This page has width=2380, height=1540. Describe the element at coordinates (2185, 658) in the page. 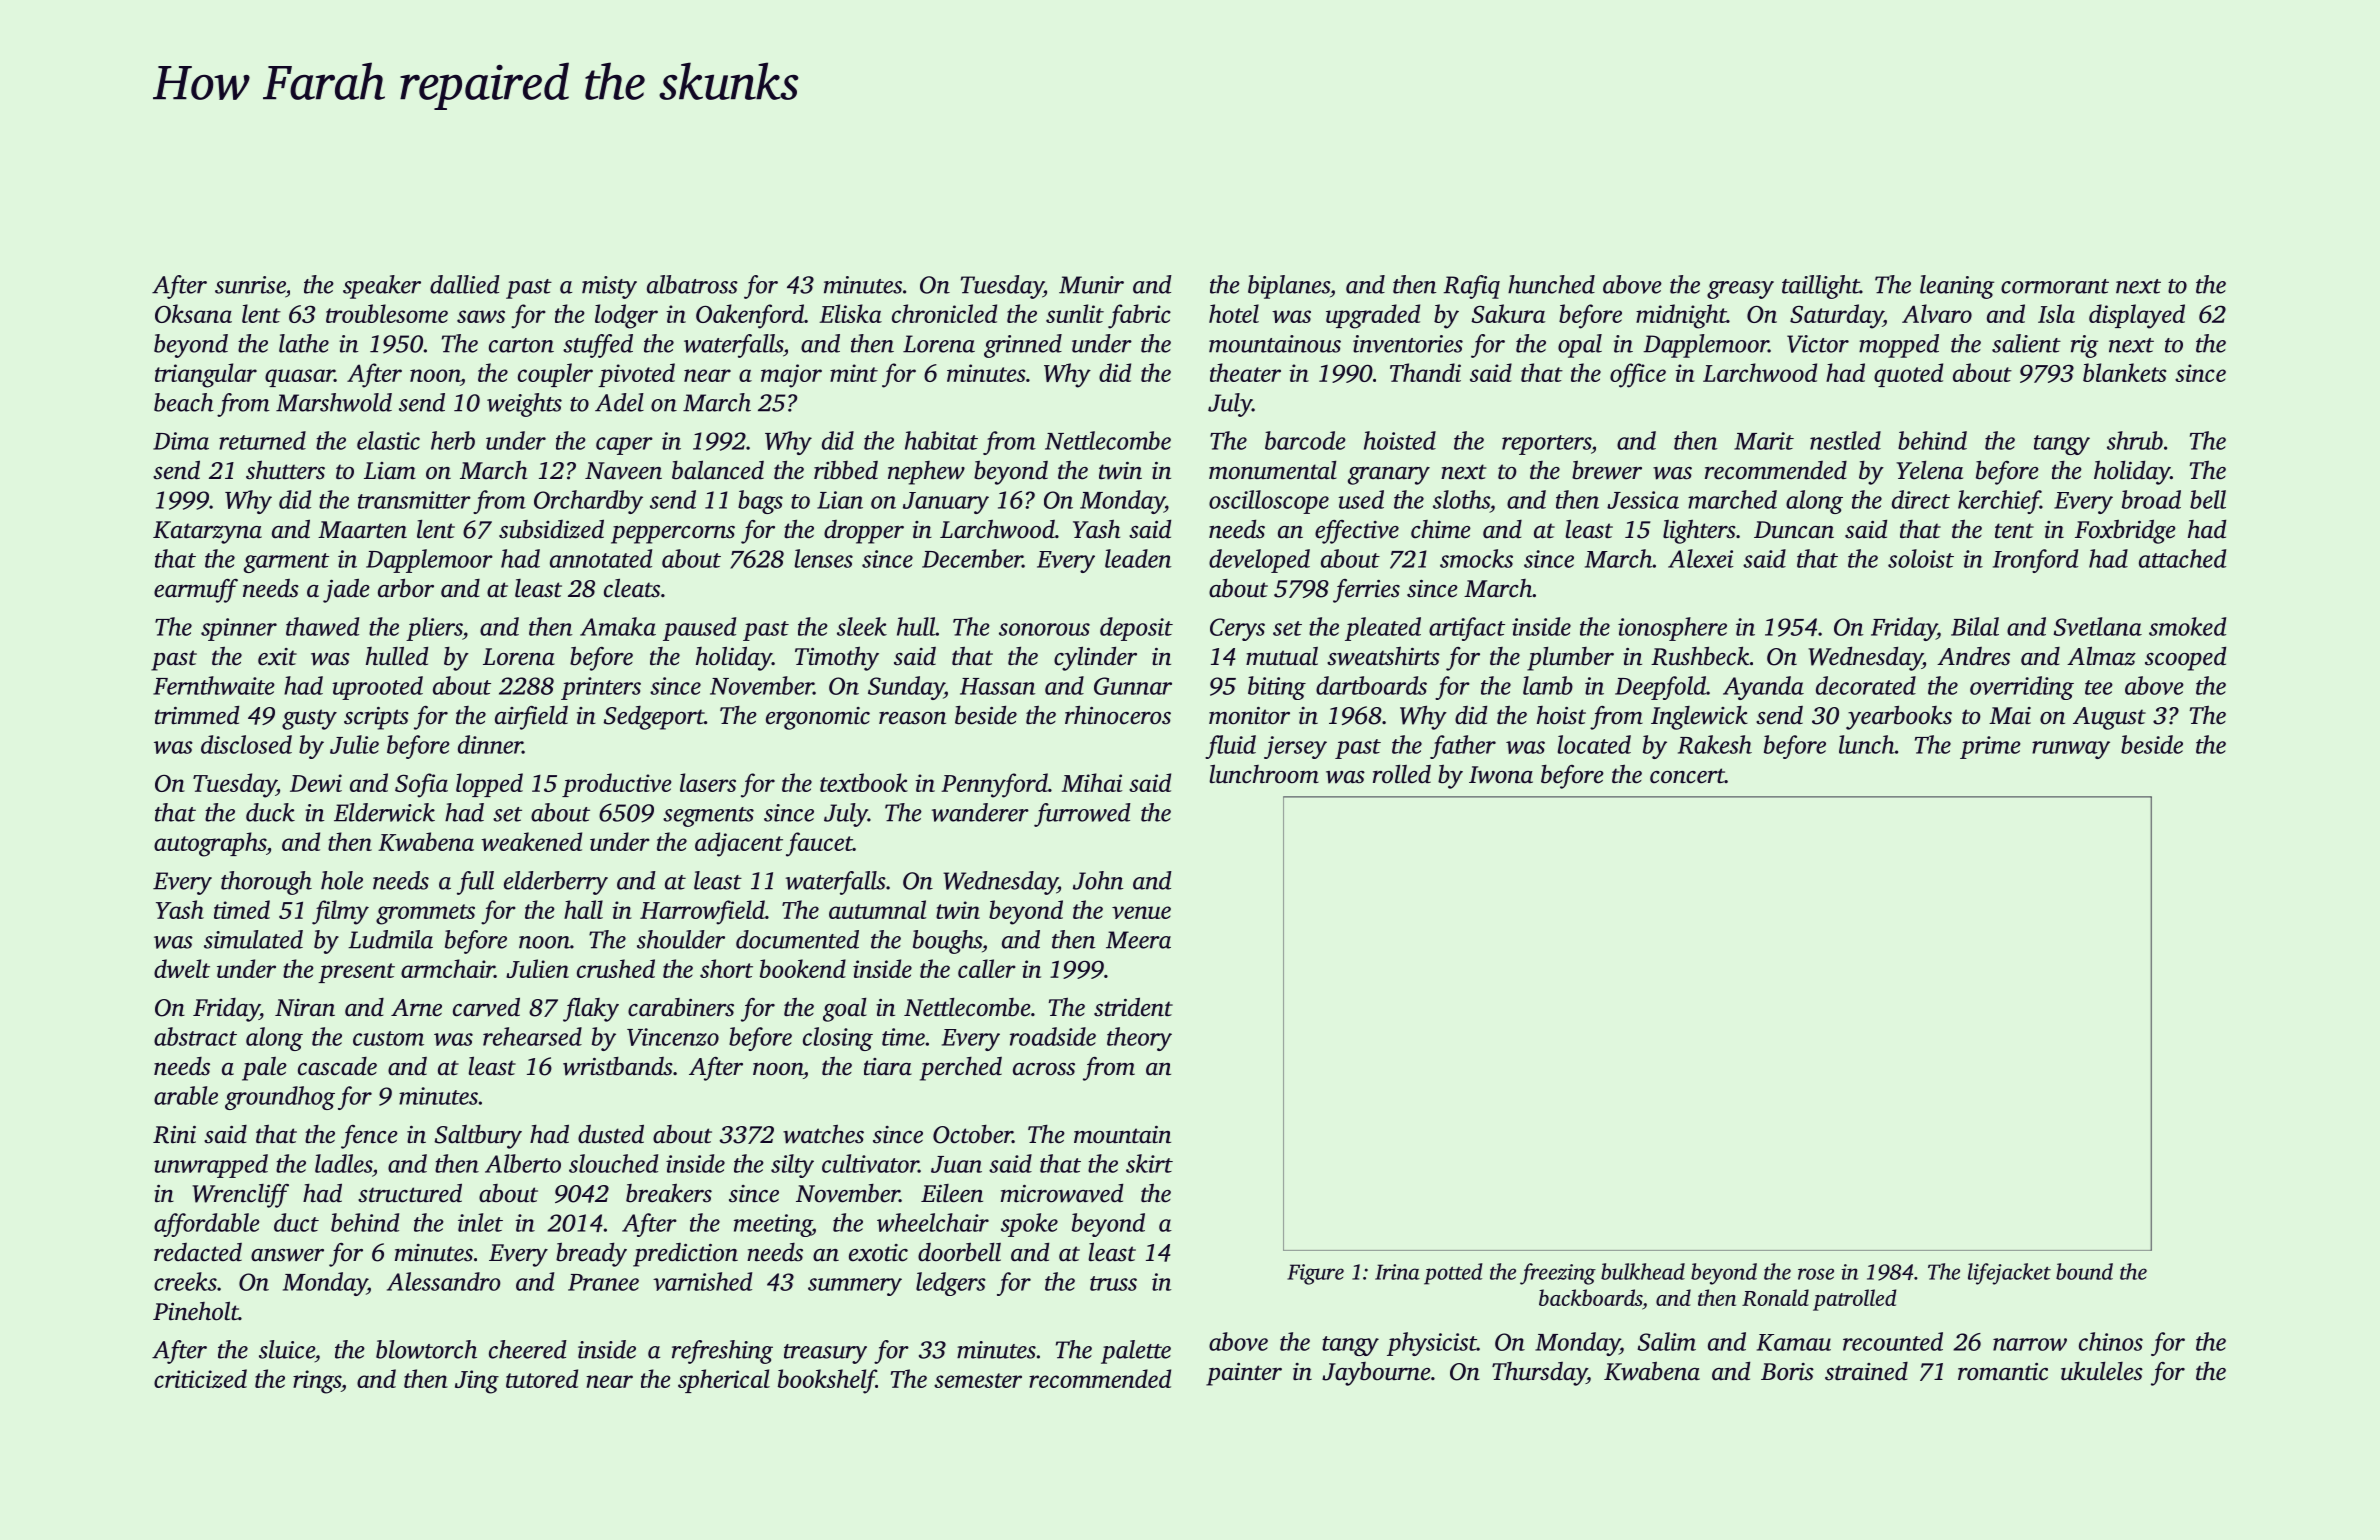

I see `scooped` at that location.
